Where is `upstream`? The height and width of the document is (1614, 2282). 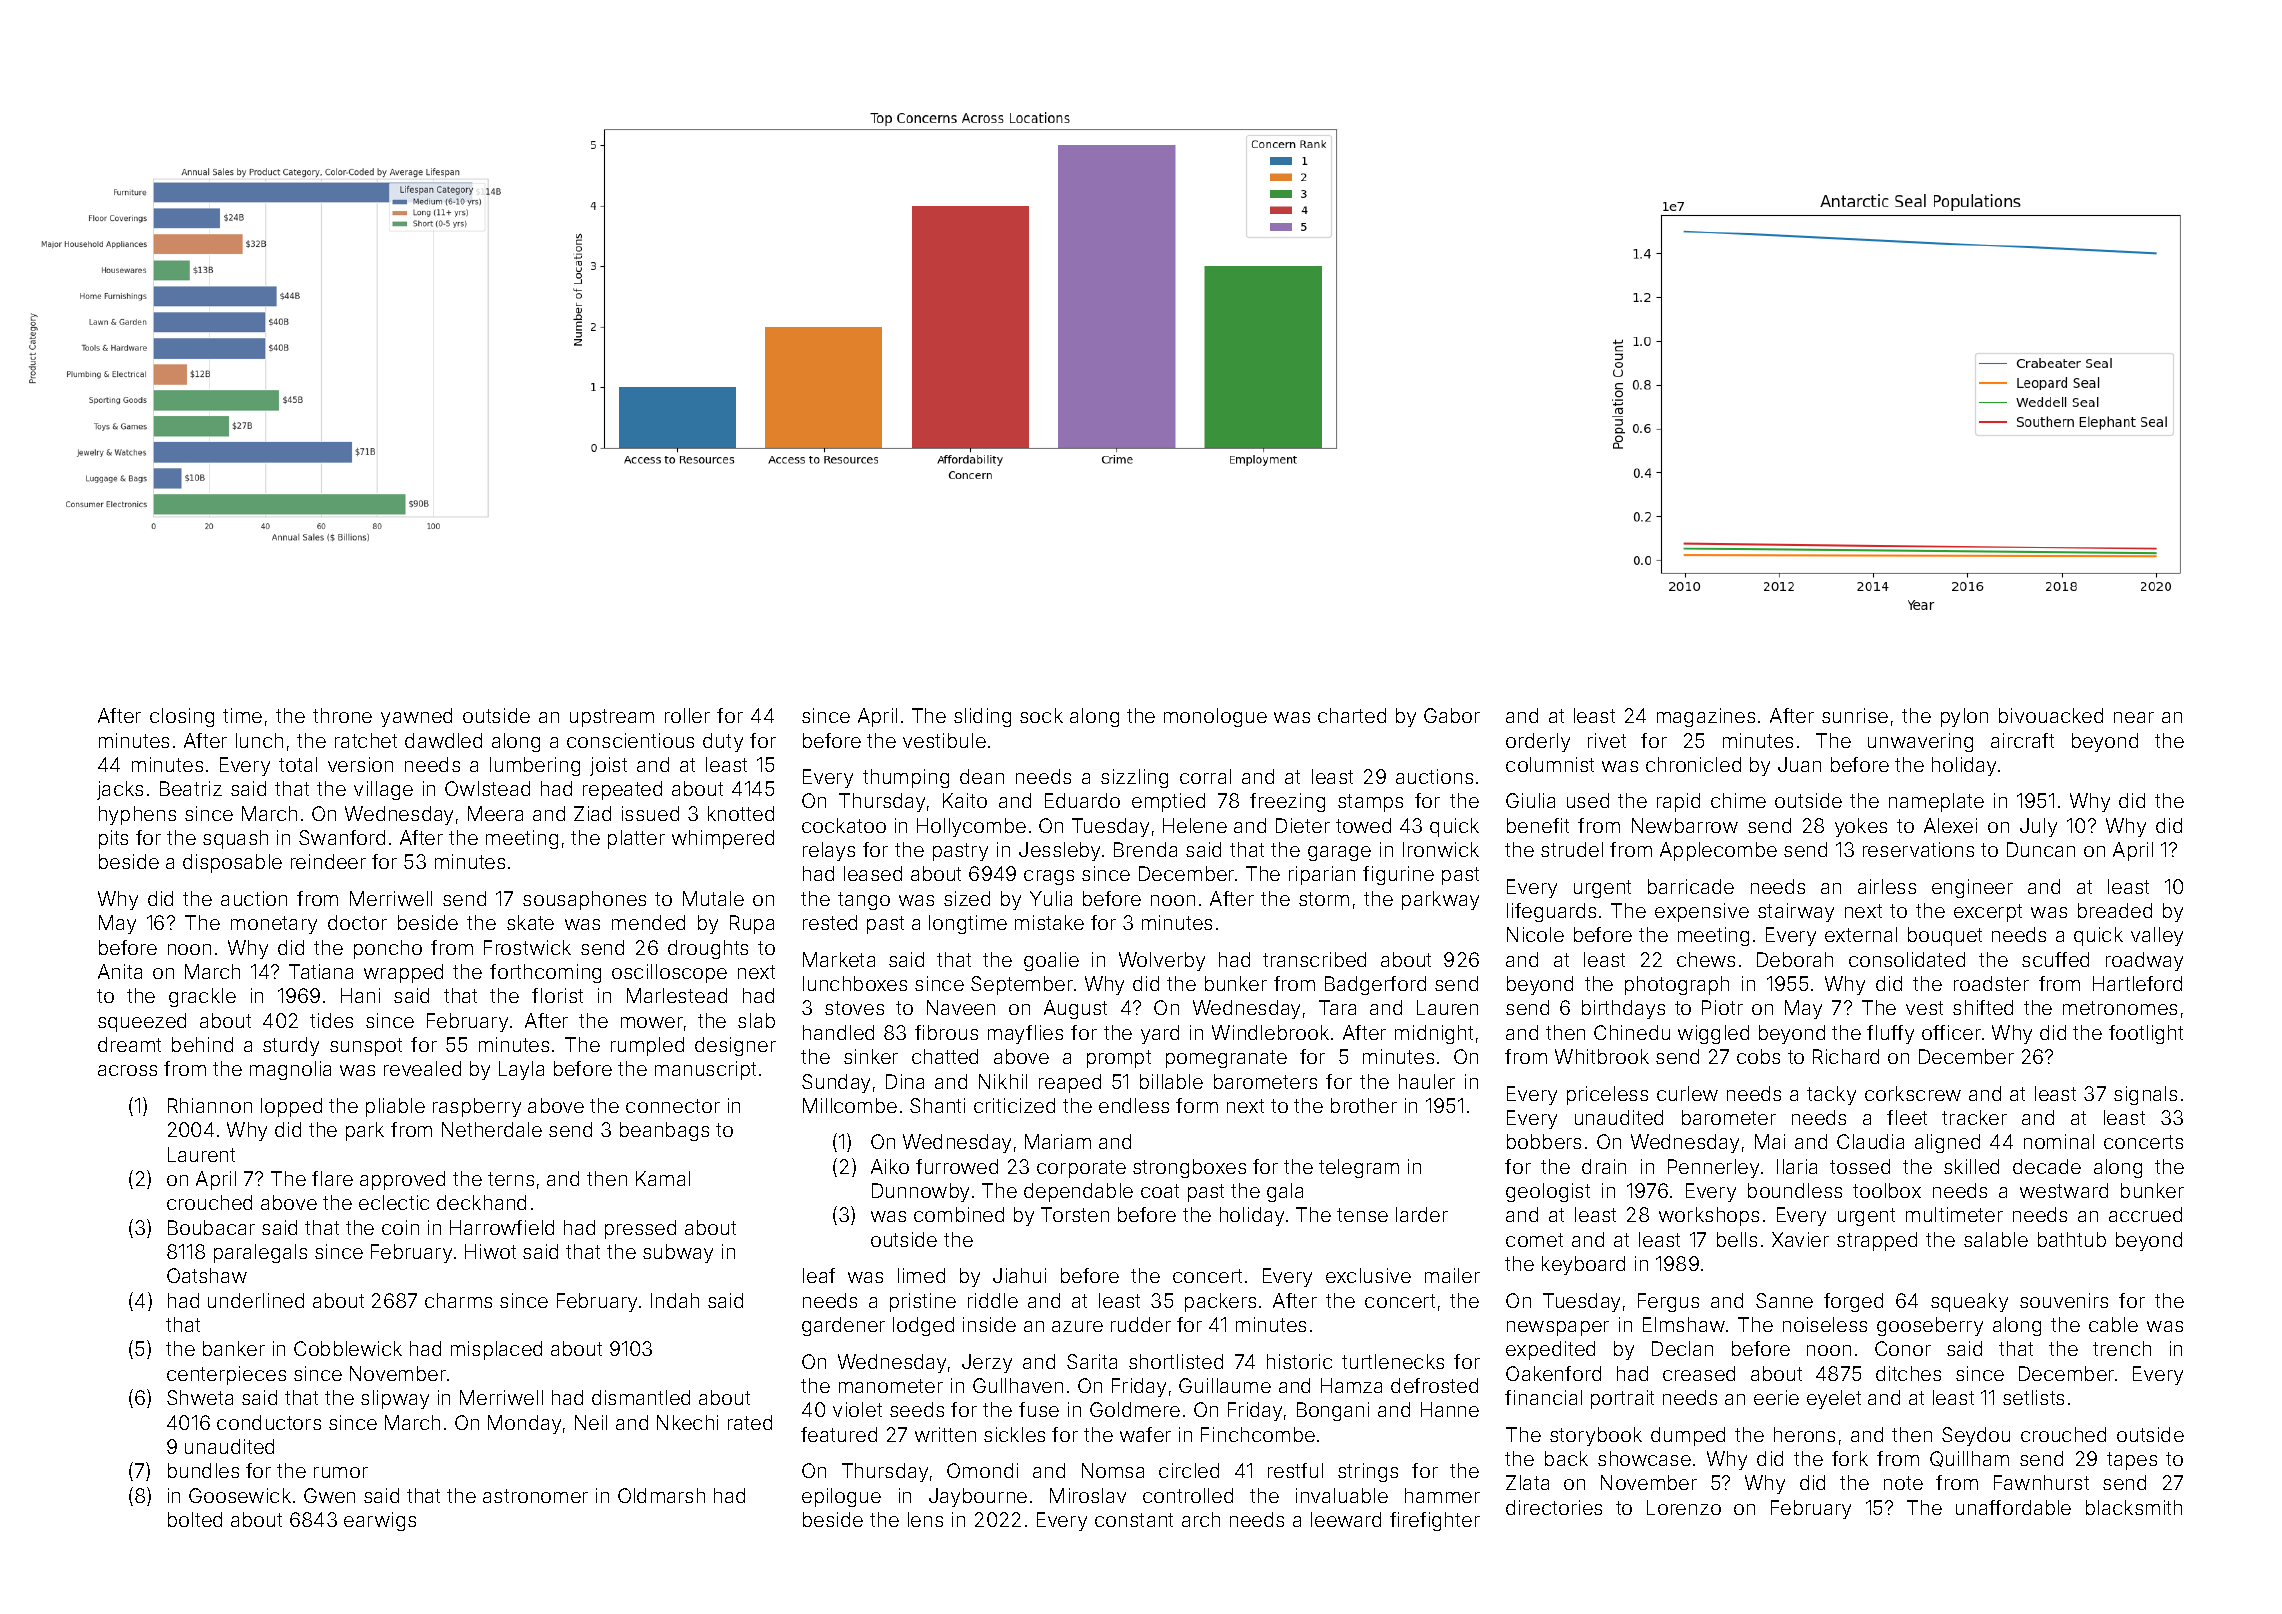
upstream is located at coordinates (612, 718).
